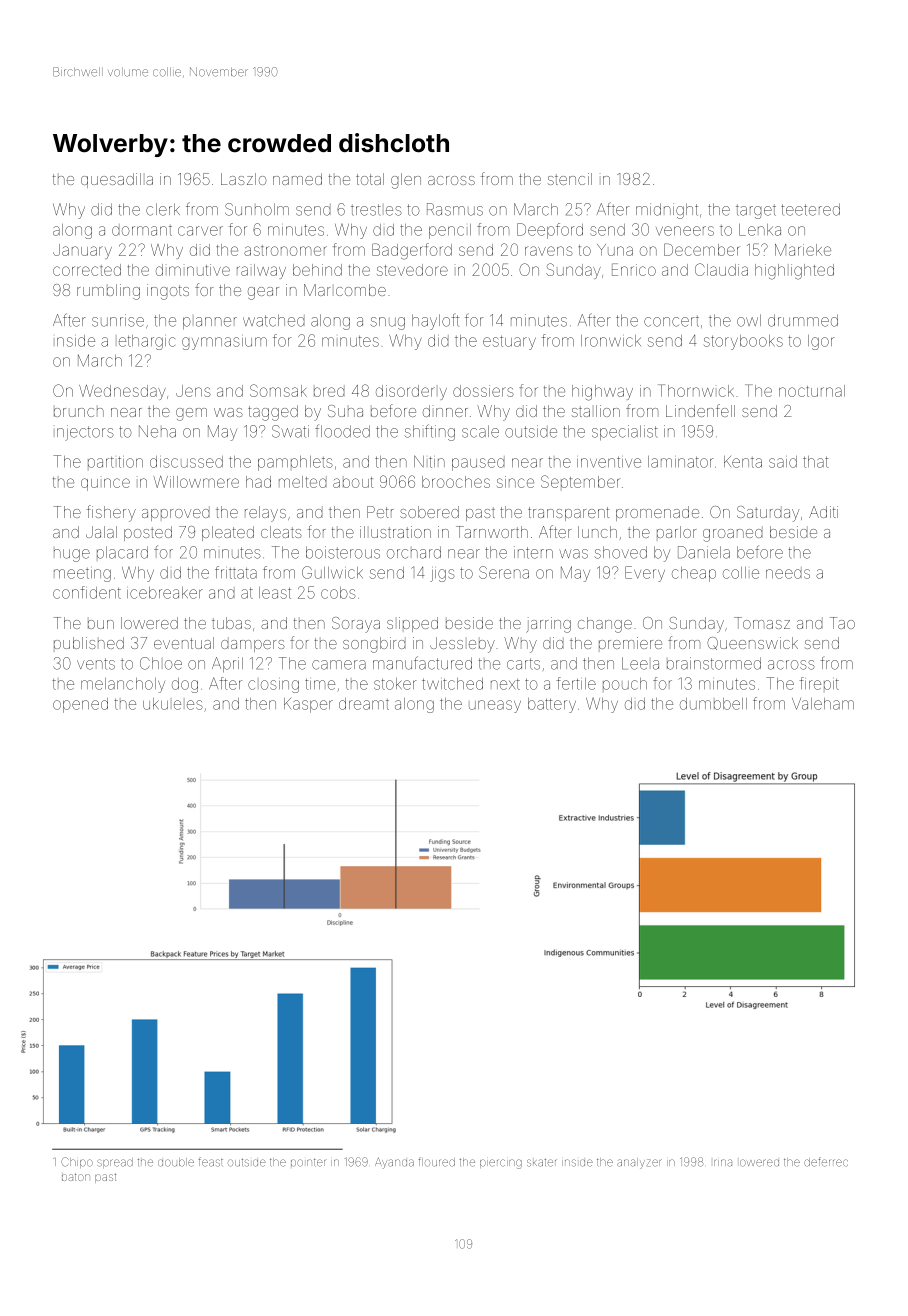 Image resolution: width=908 pixels, height=1316 pixels. Describe the element at coordinates (505, 684) in the screenshot. I see `next` at that location.
